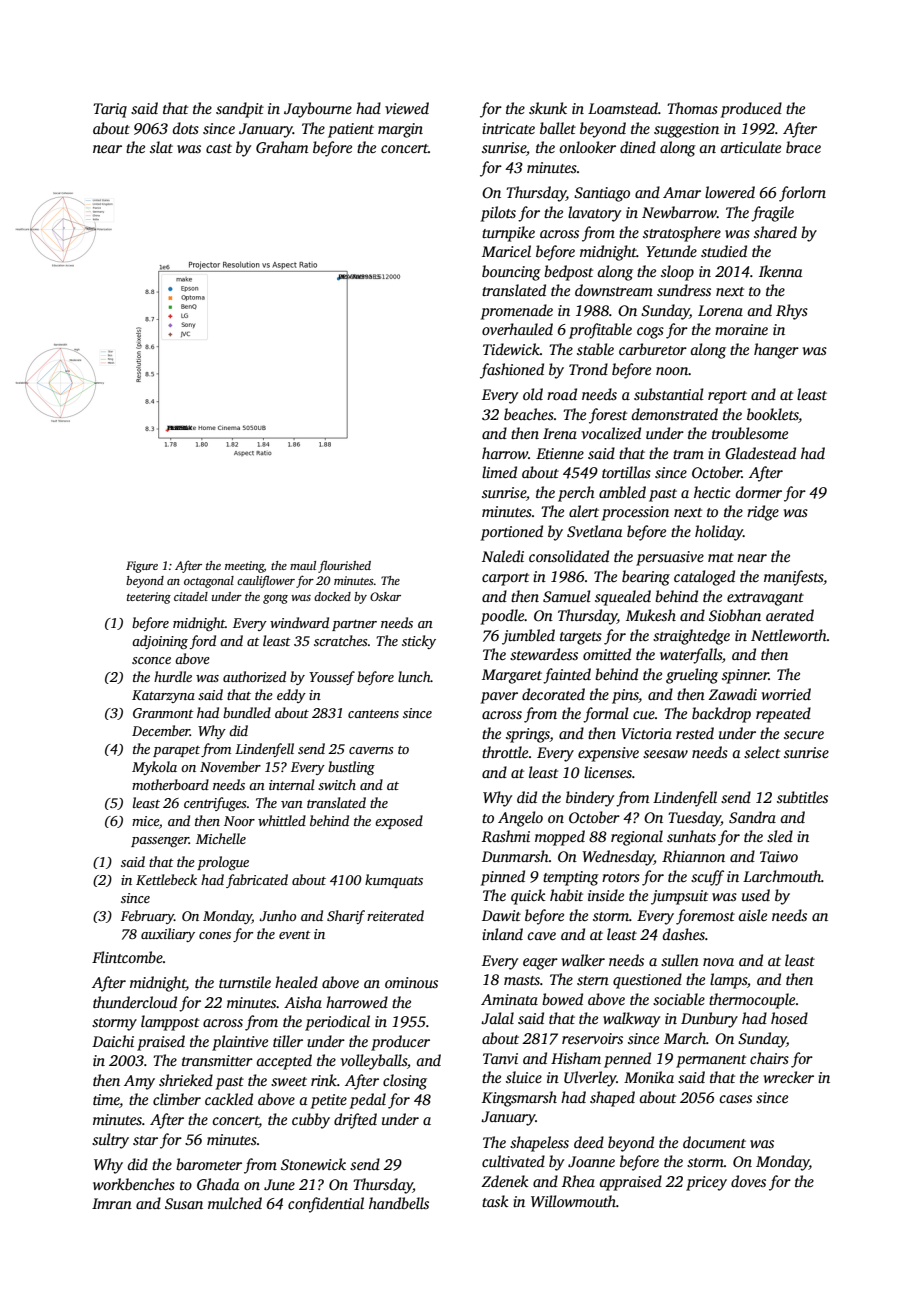  Describe the element at coordinates (789, 1018) in the screenshot. I see `hosed` at that location.
